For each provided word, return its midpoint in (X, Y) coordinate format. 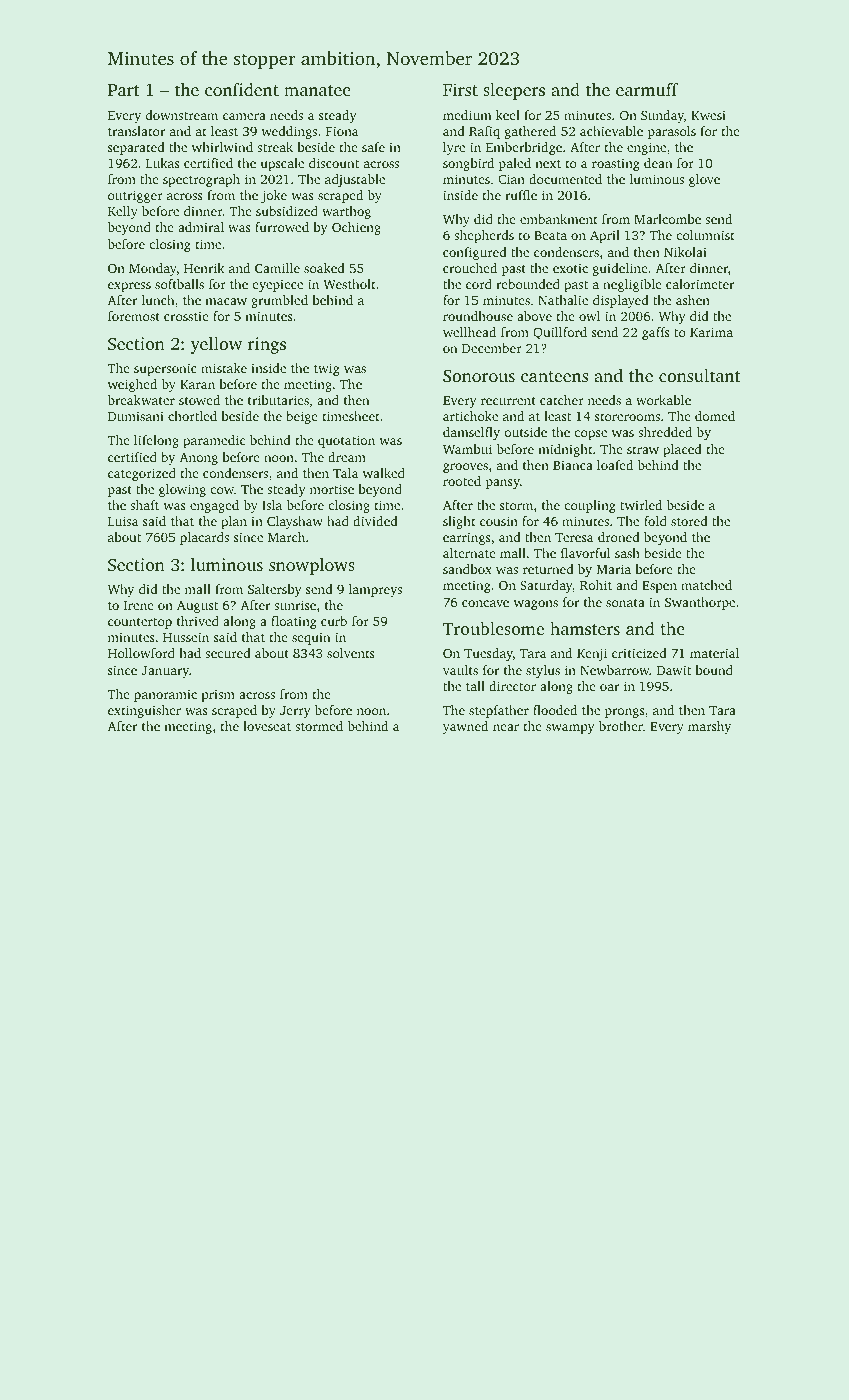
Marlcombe (667, 219)
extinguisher (144, 711)
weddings (289, 132)
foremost (134, 316)
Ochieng (356, 228)
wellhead (469, 332)
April (605, 236)
